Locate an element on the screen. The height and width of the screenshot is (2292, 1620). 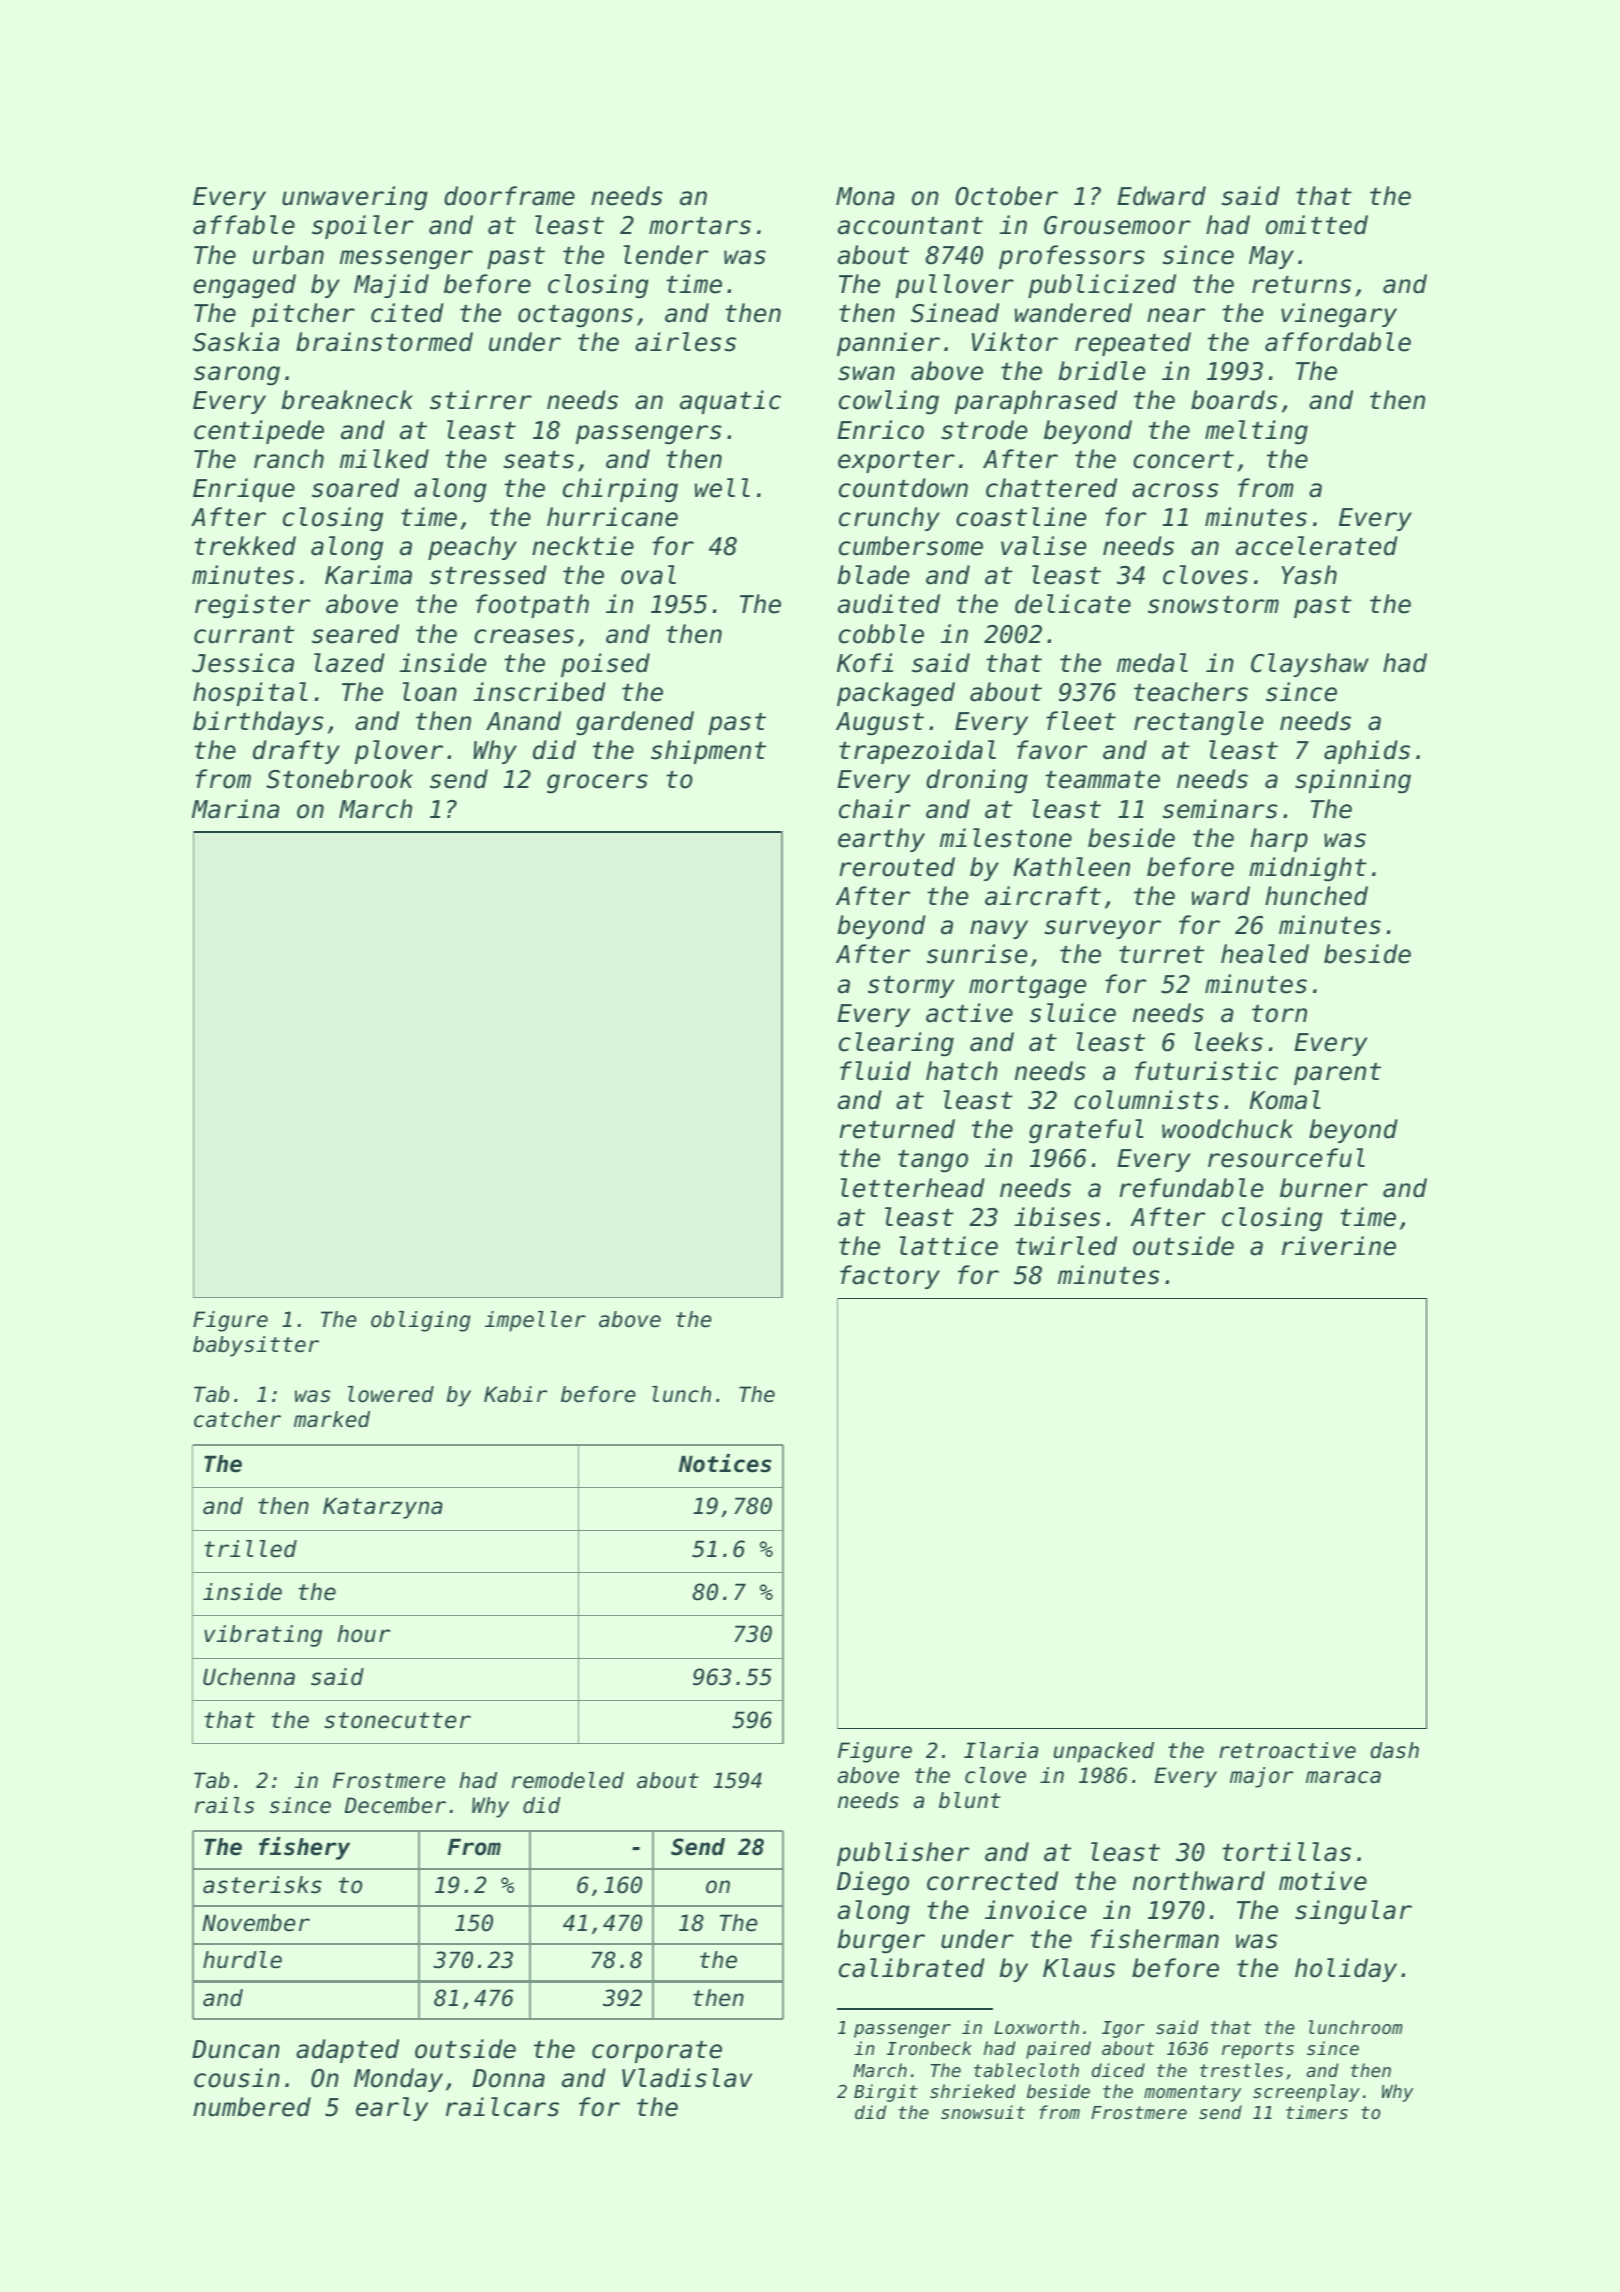
Donna is located at coordinates (508, 2078).
